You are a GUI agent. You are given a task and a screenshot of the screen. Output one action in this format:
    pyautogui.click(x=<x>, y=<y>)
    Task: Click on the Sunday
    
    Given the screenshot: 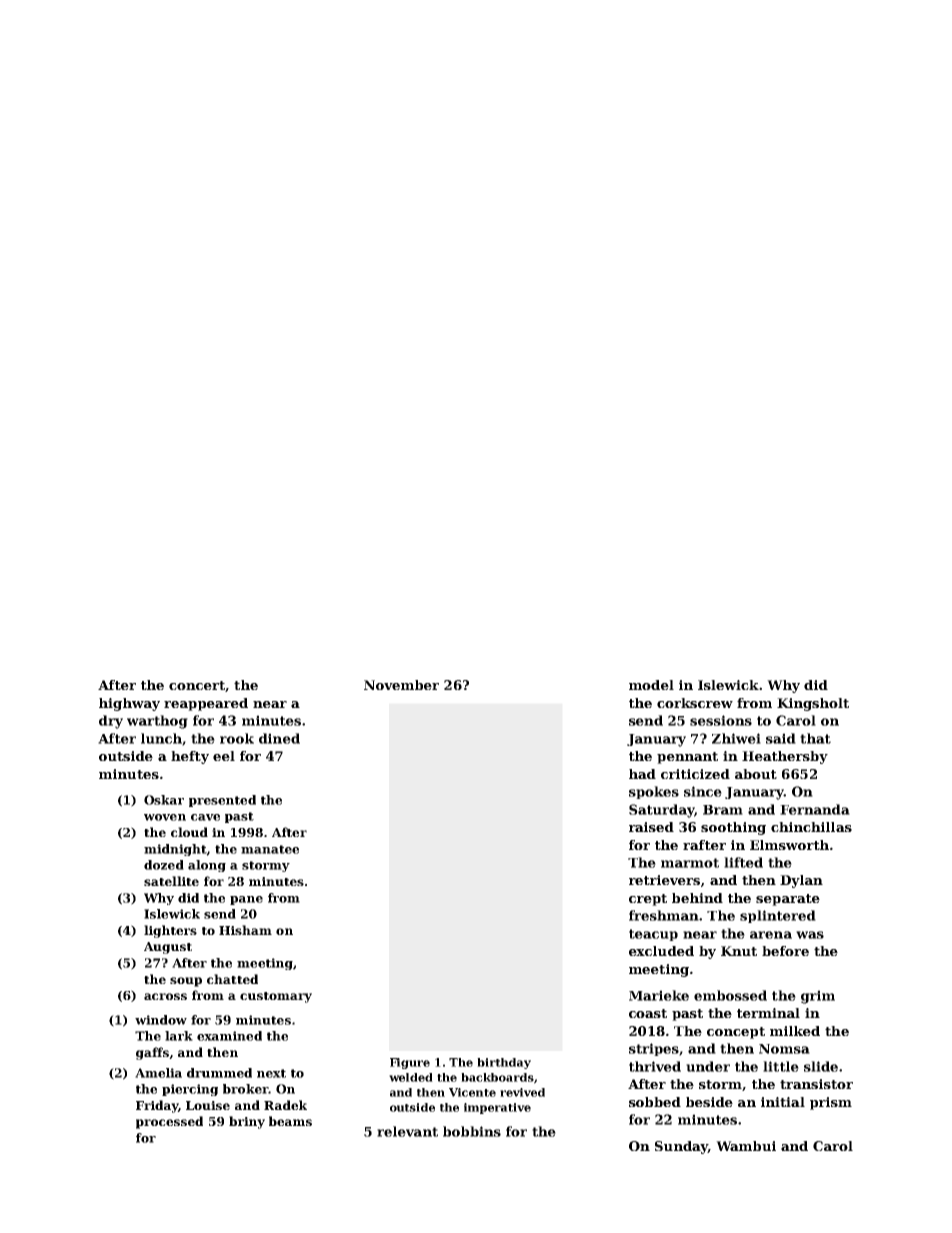 What is the action you would take?
    pyautogui.click(x=681, y=1147)
